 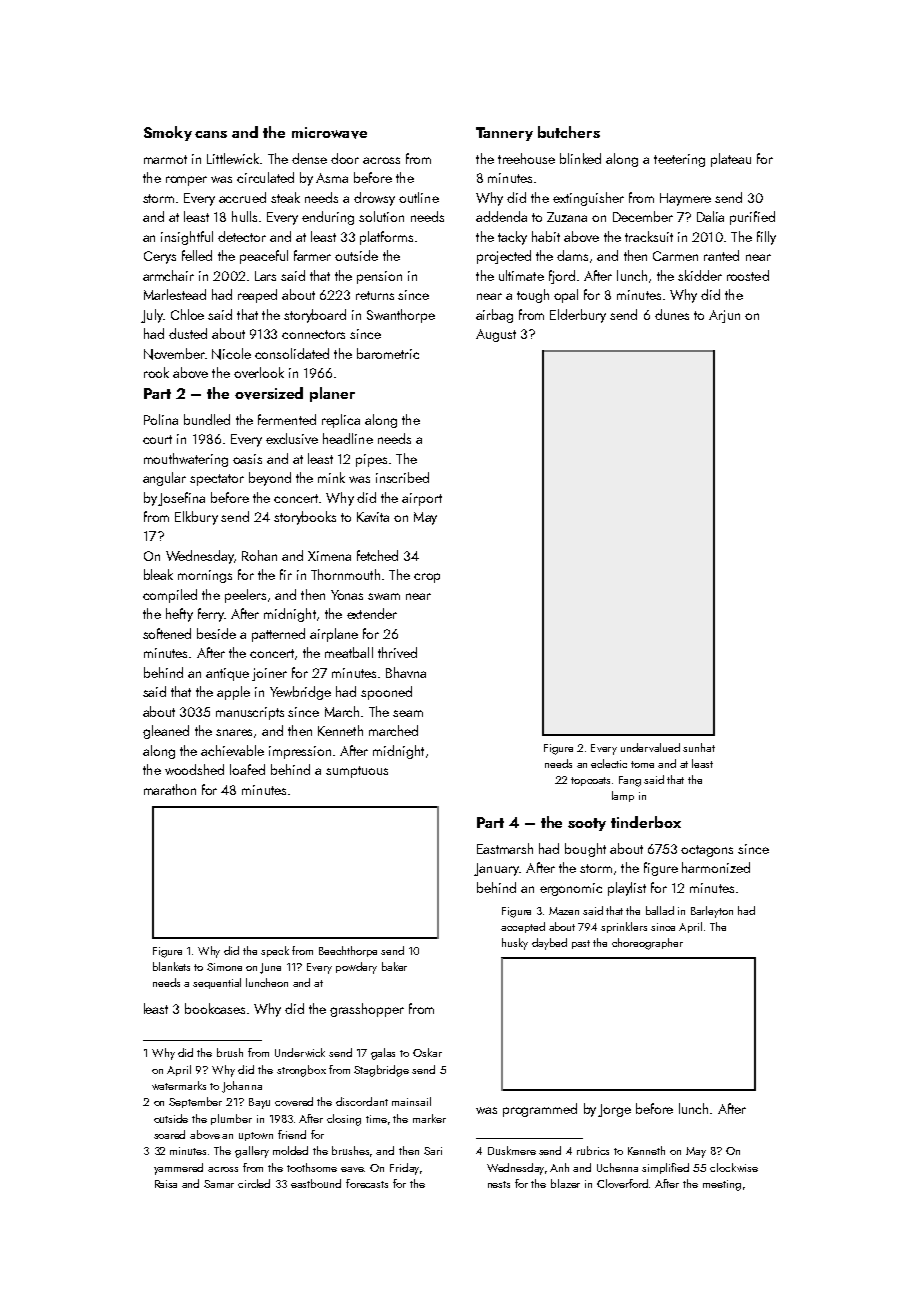 What do you see at coordinates (156, 372) in the document?
I see `rook` at bounding box center [156, 372].
